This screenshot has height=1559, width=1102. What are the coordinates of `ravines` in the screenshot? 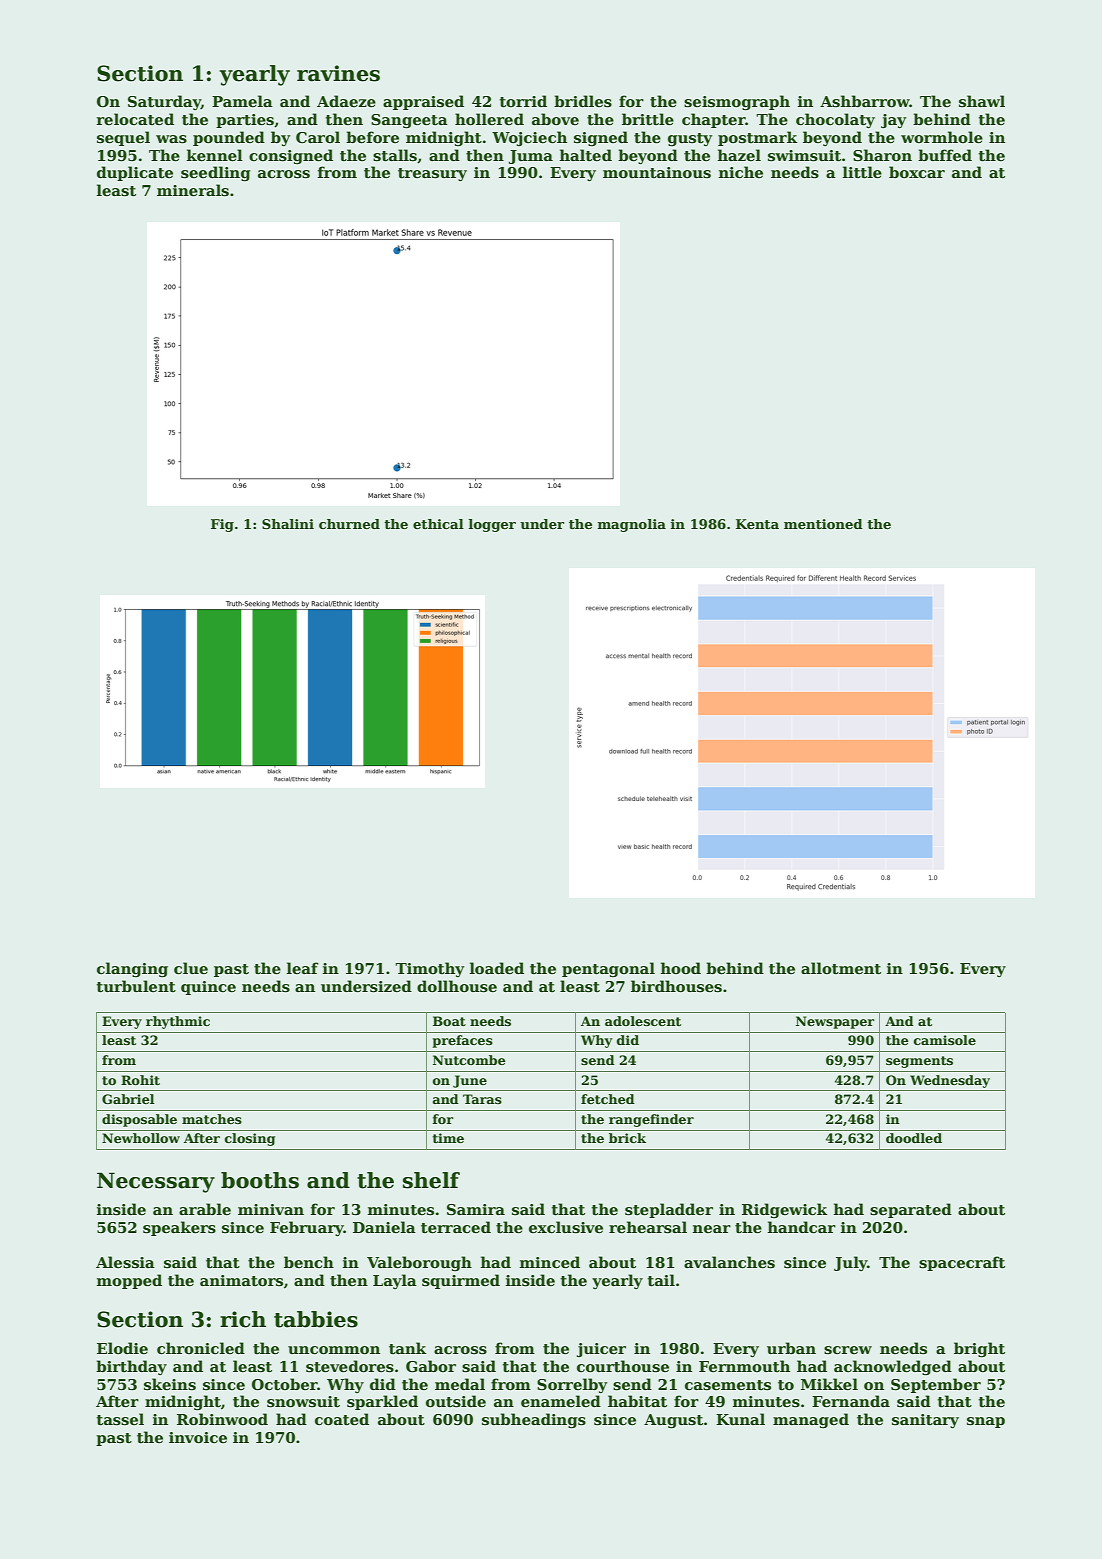 It's located at (338, 73).
